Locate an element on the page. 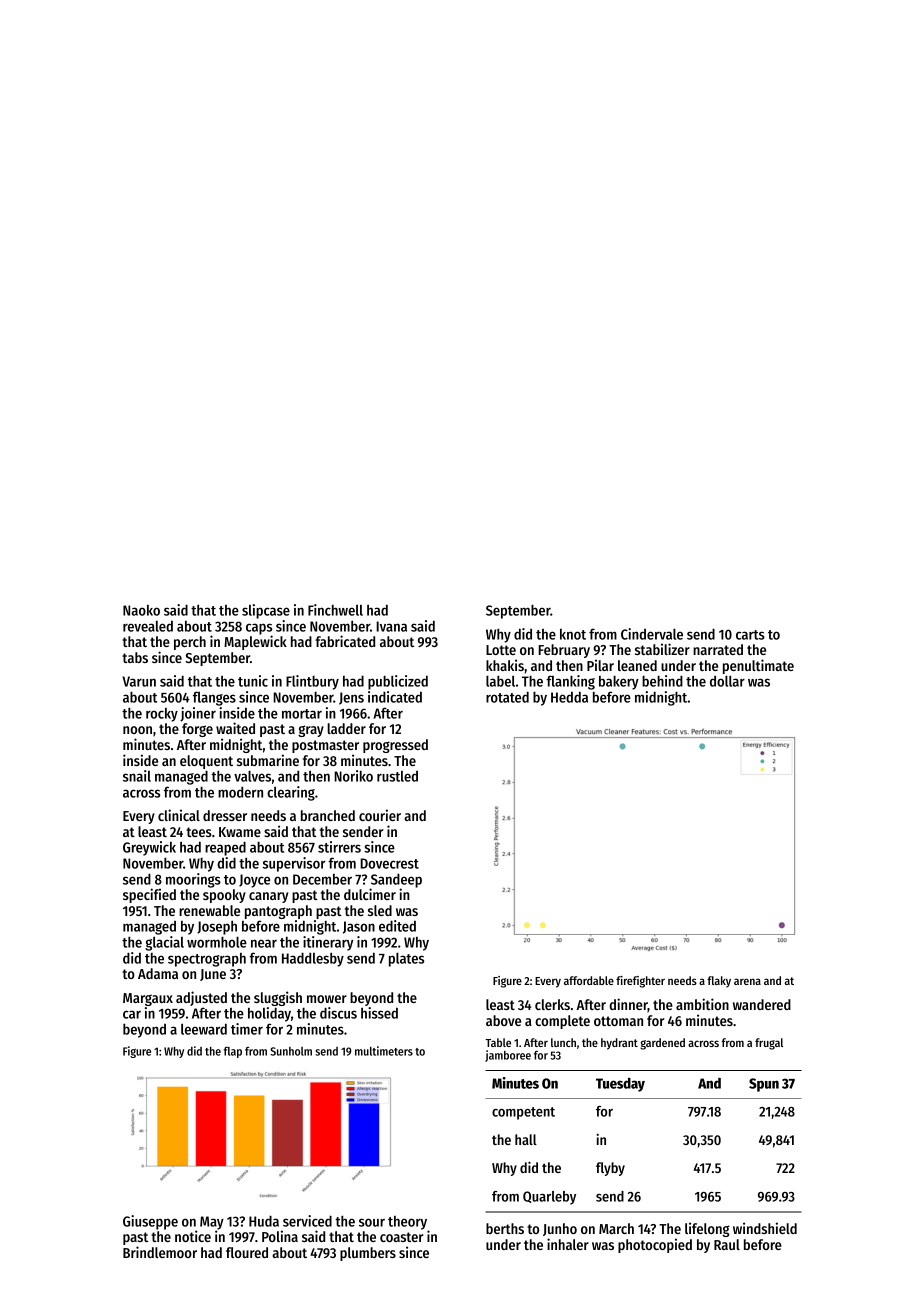 The image size is (924, 1314). modern is located at coordinates (240, 792).
